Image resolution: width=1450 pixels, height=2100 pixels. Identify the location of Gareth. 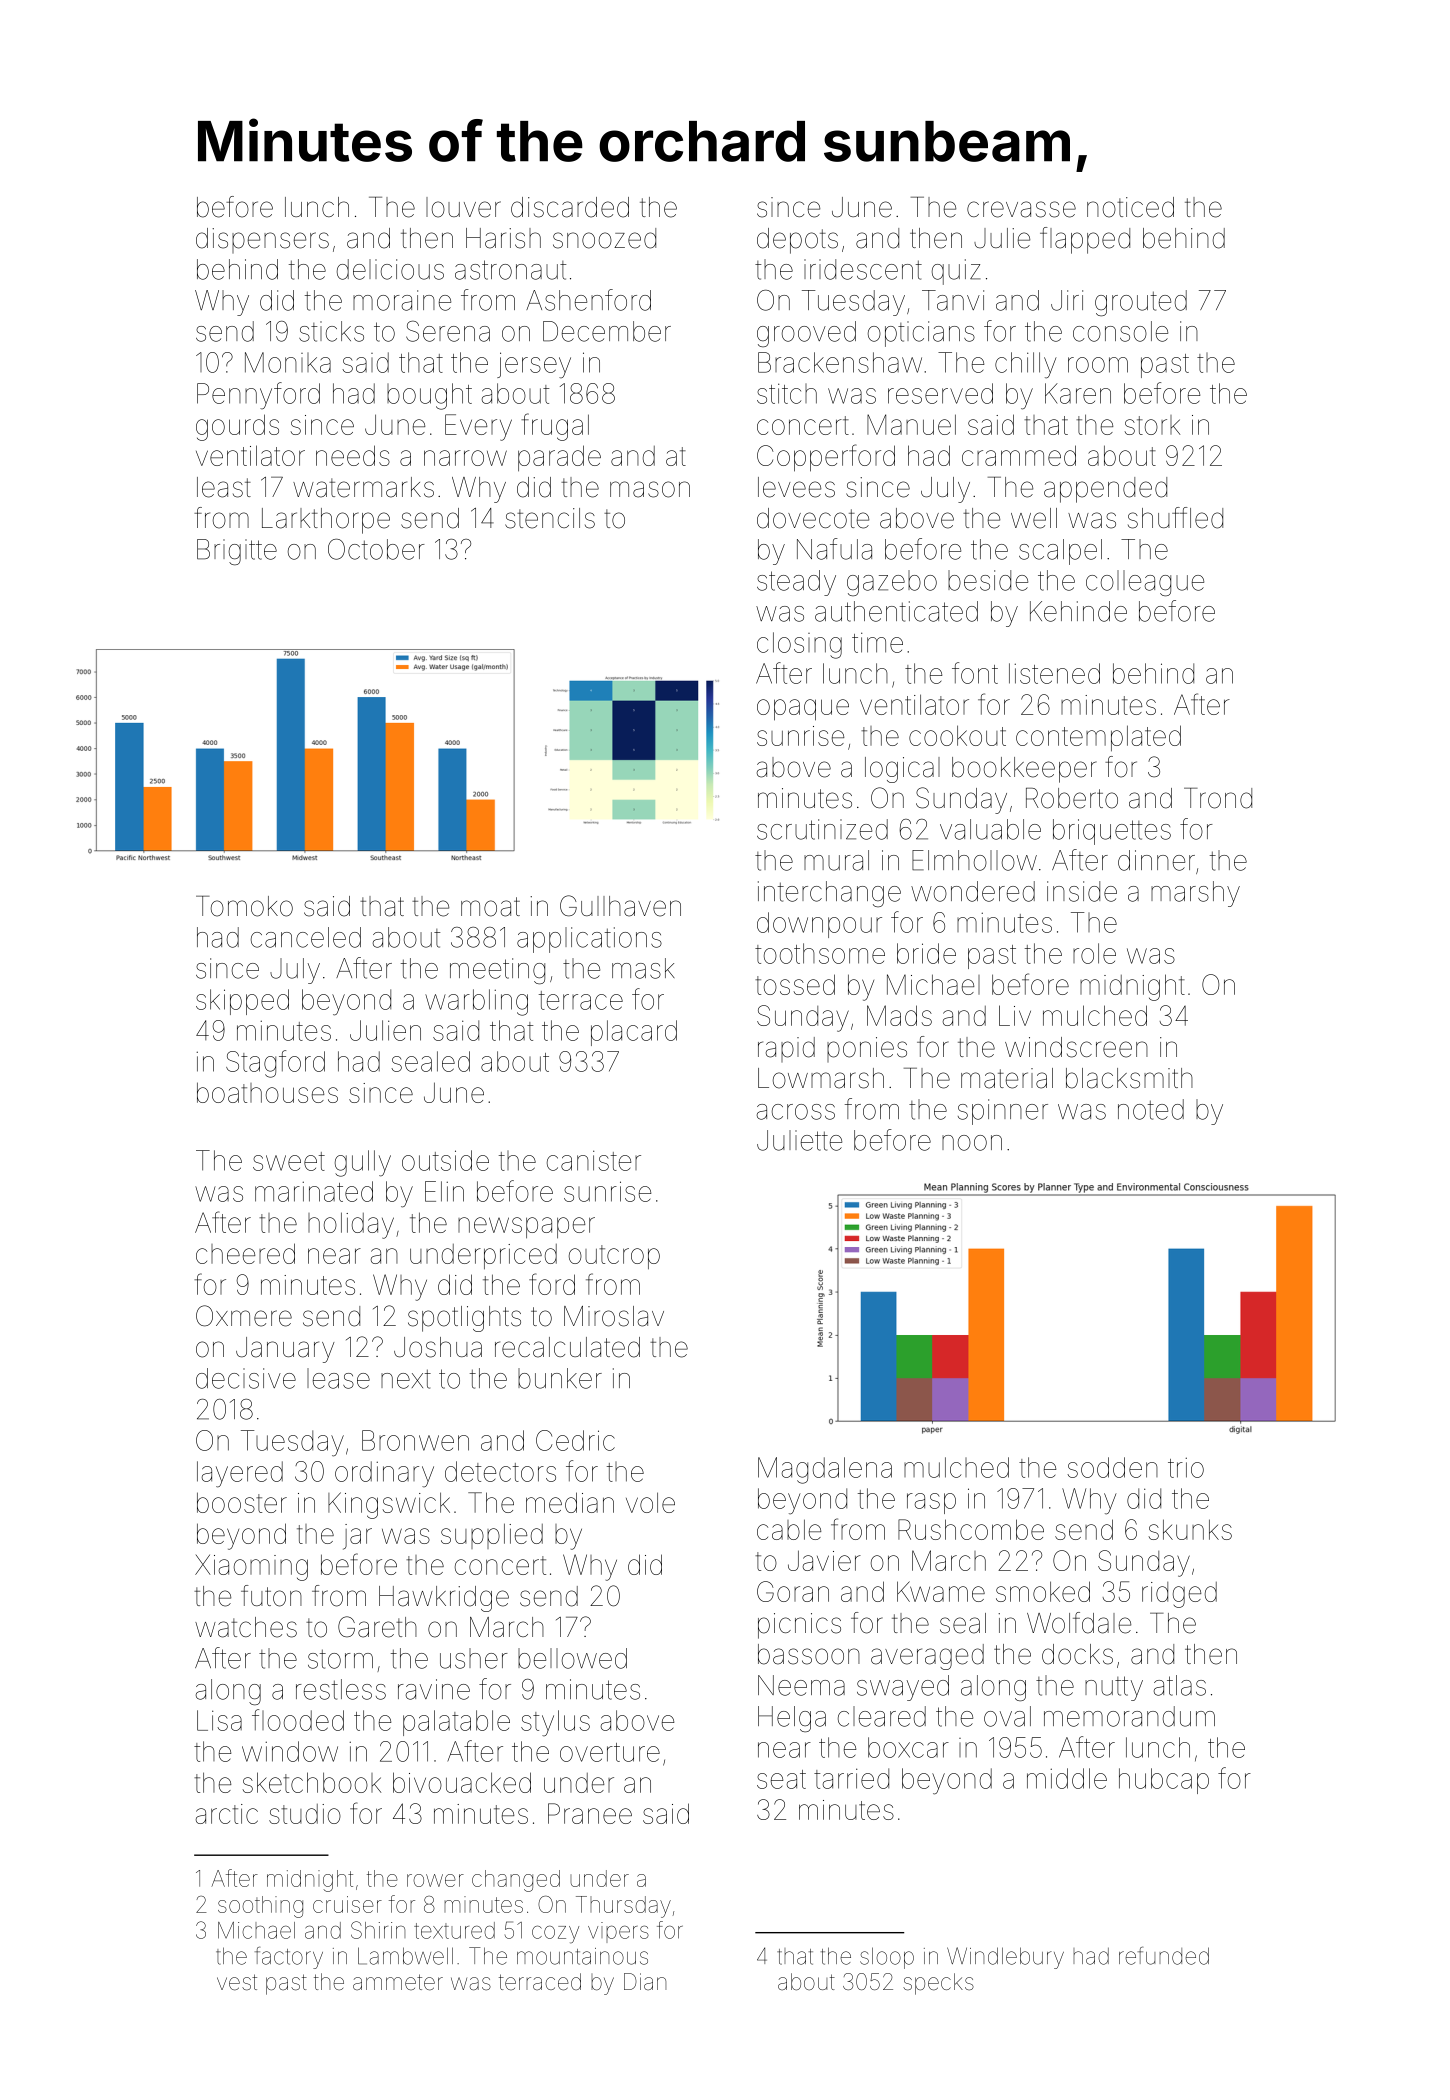
(377, 1627).
